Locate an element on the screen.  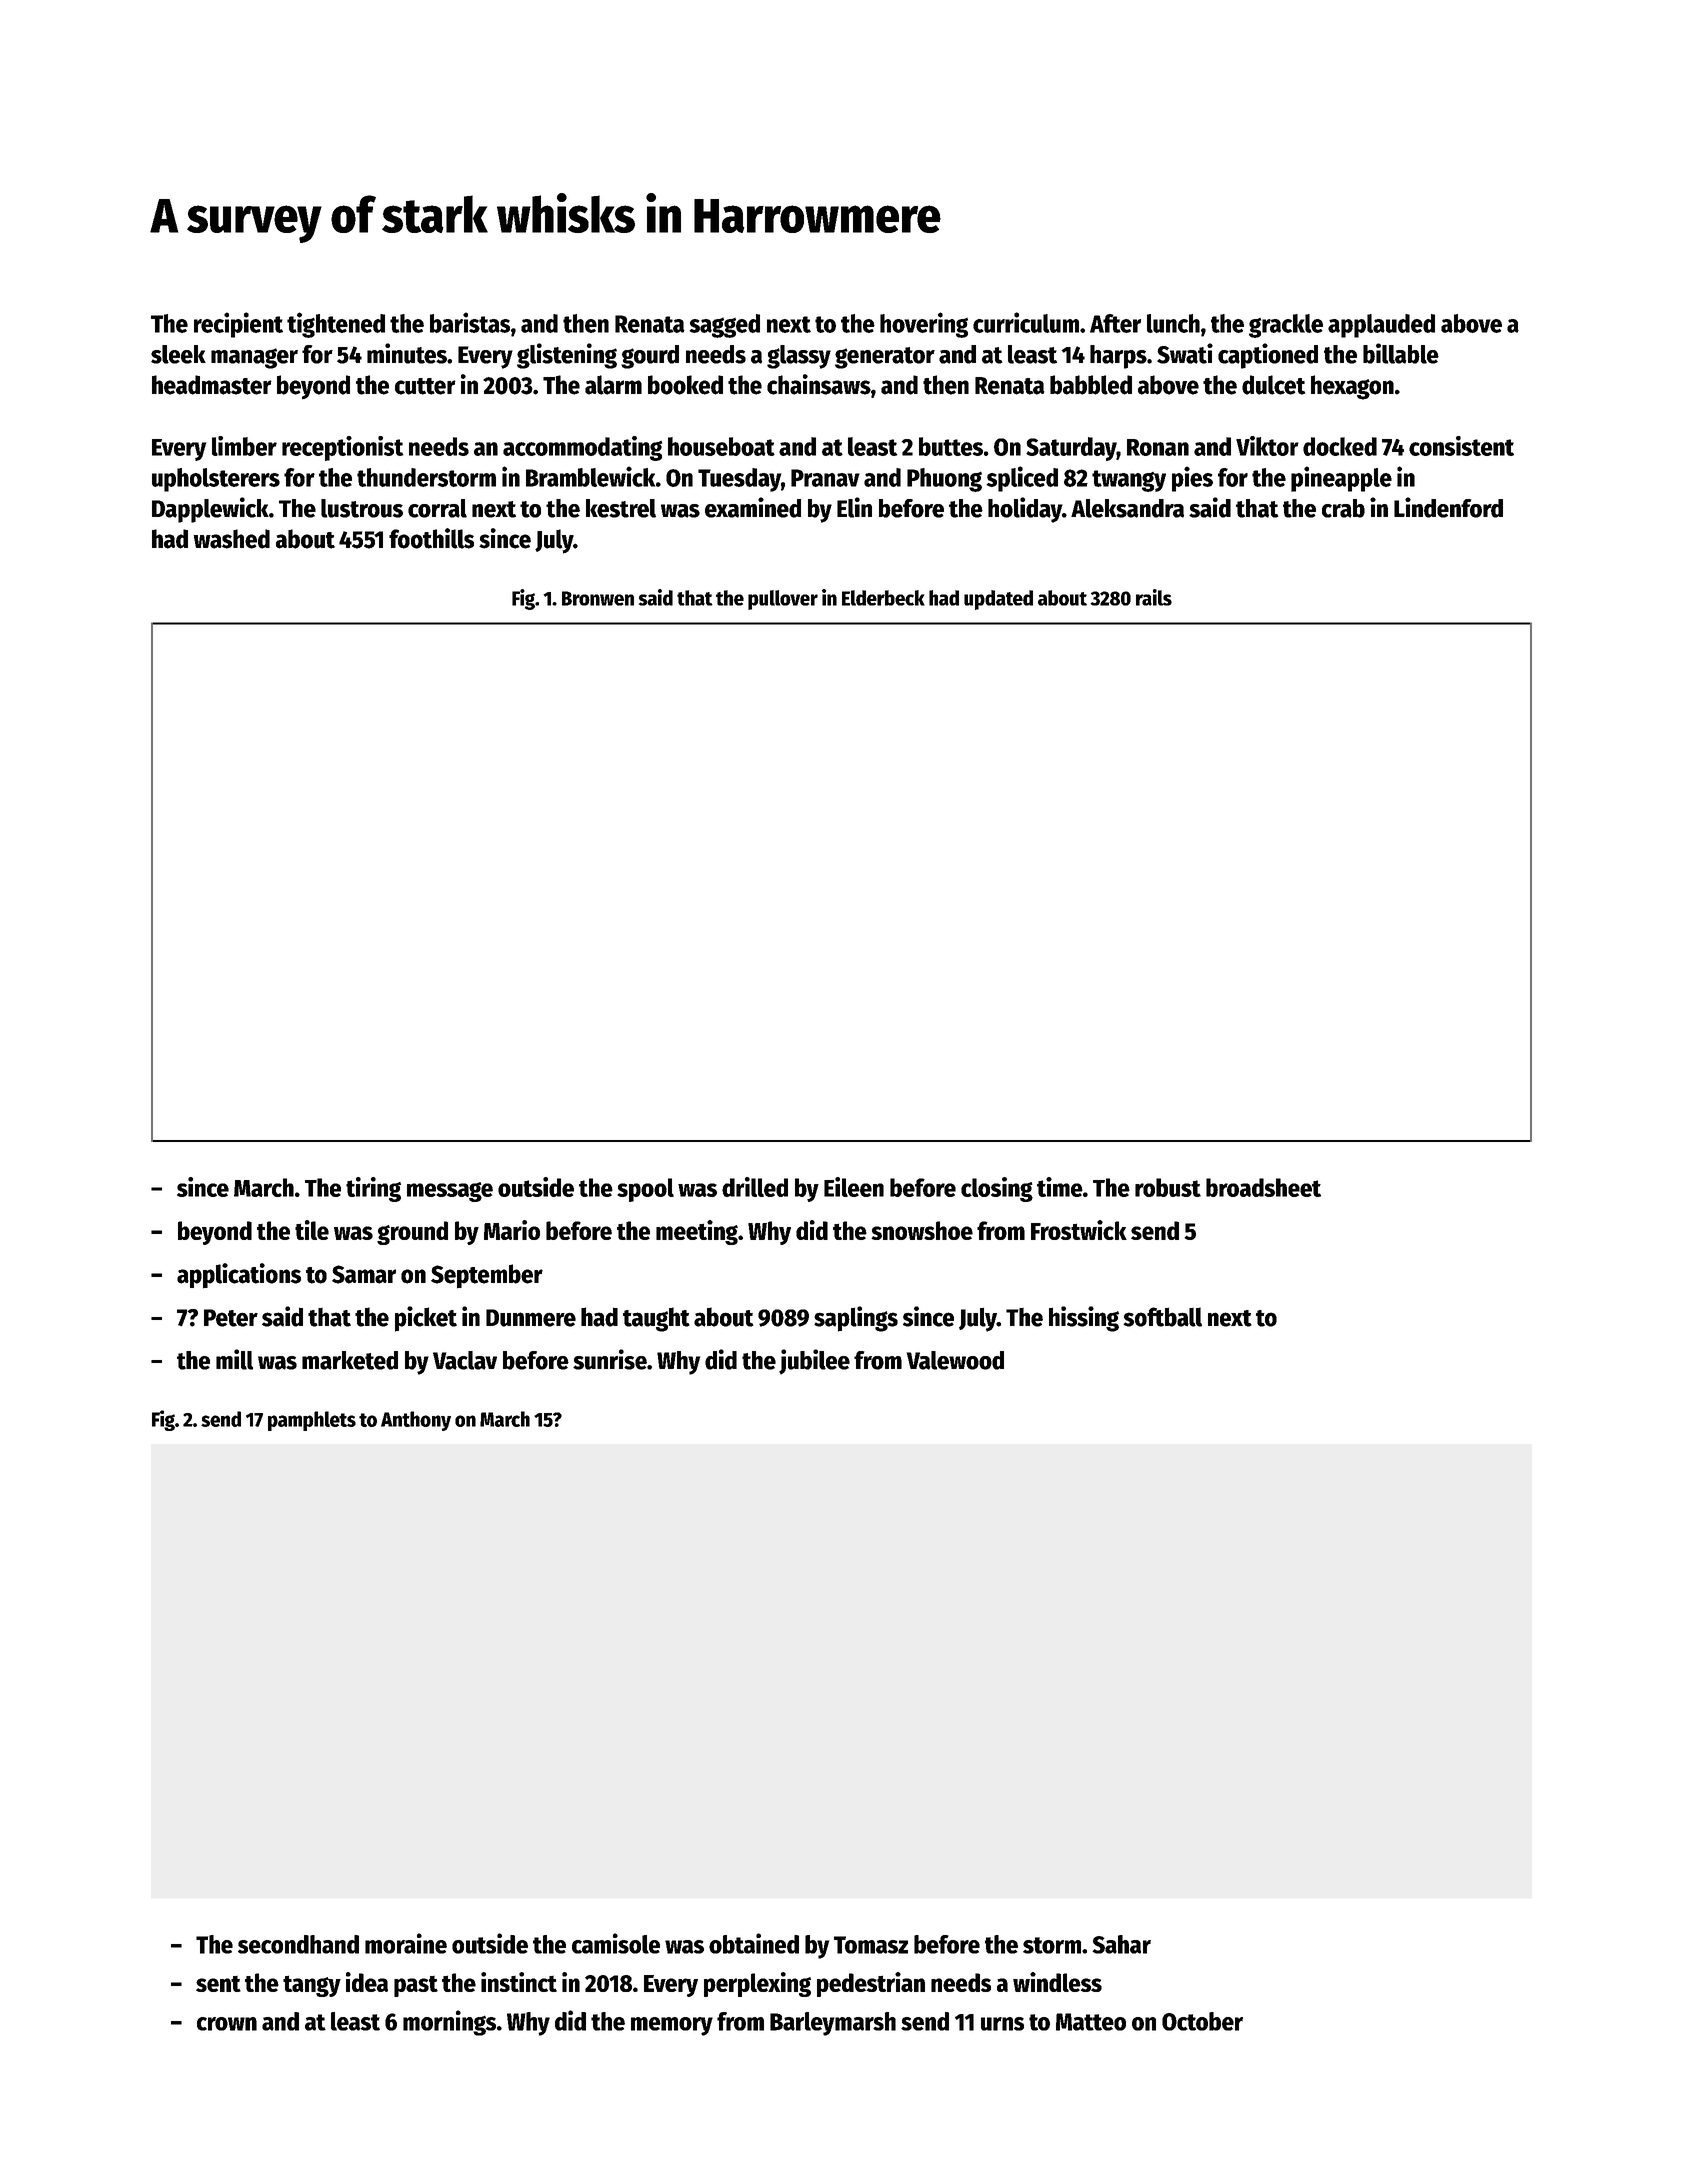
broadsheet is located at coordinates (1263, 1187).
